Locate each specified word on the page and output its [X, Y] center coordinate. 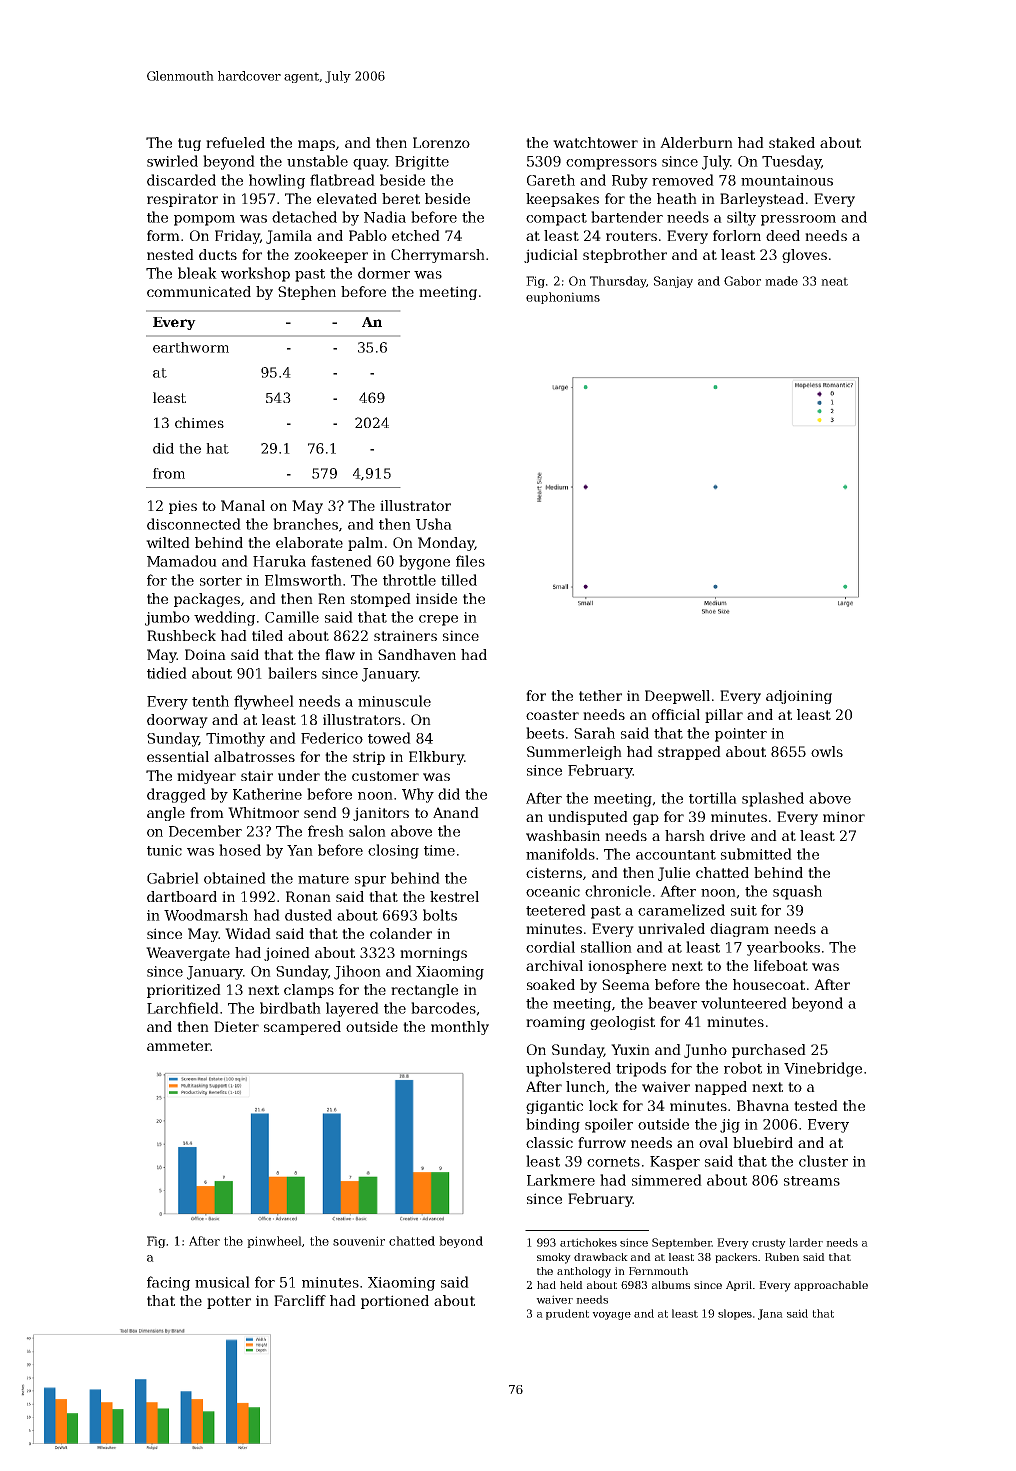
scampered [302, 1028]
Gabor [742, 281]
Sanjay [673, 282]
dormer [384, 273]
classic [549, 1142]
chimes [199, 422]
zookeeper [331, 256]
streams [812, 1181]
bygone [424, 562]
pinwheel [274, 1242]
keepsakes [562, 200]
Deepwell [677, 697]
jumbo [167, 618]
